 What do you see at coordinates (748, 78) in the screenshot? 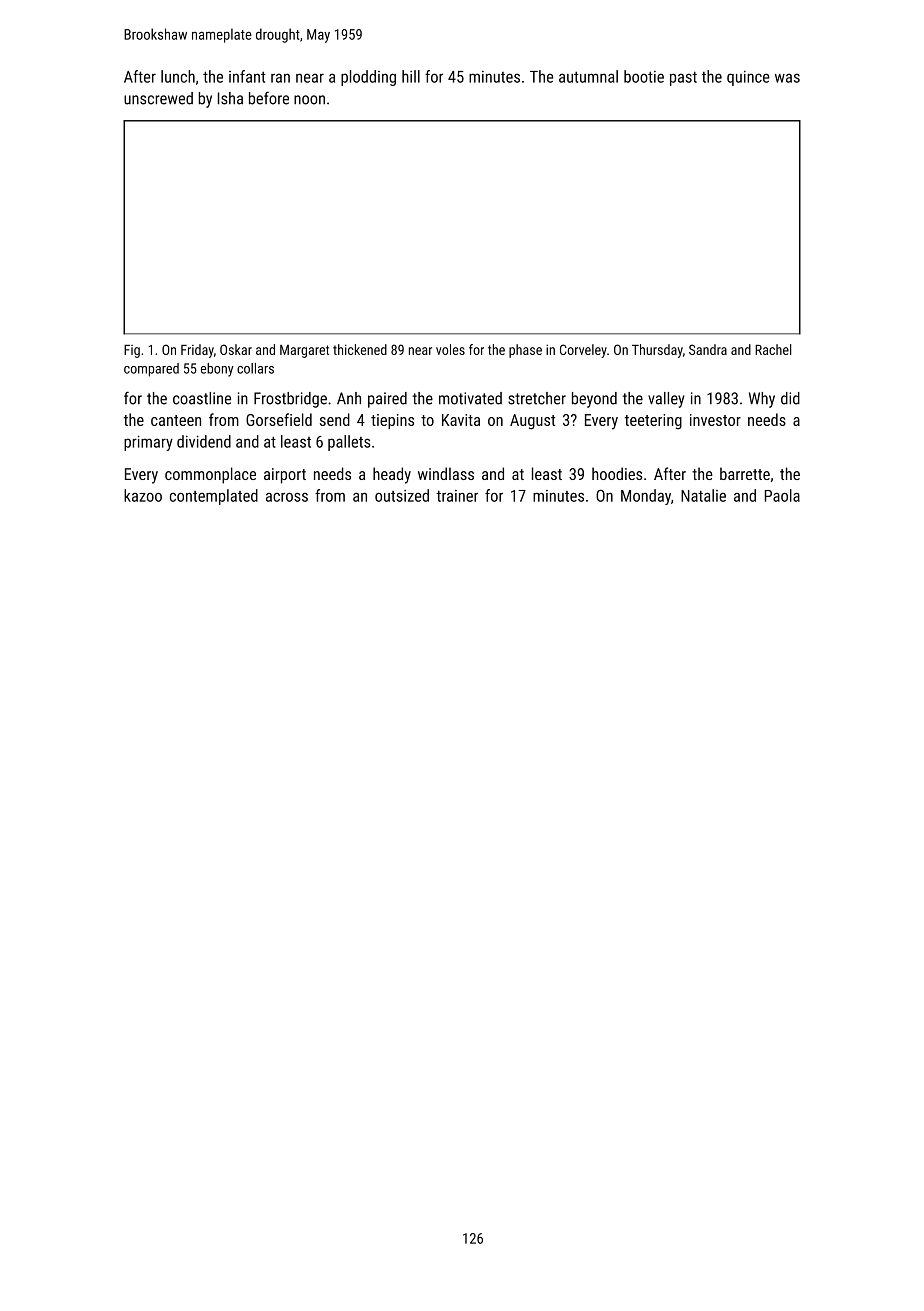
I see `quince` at bounding box center [748, 78].
